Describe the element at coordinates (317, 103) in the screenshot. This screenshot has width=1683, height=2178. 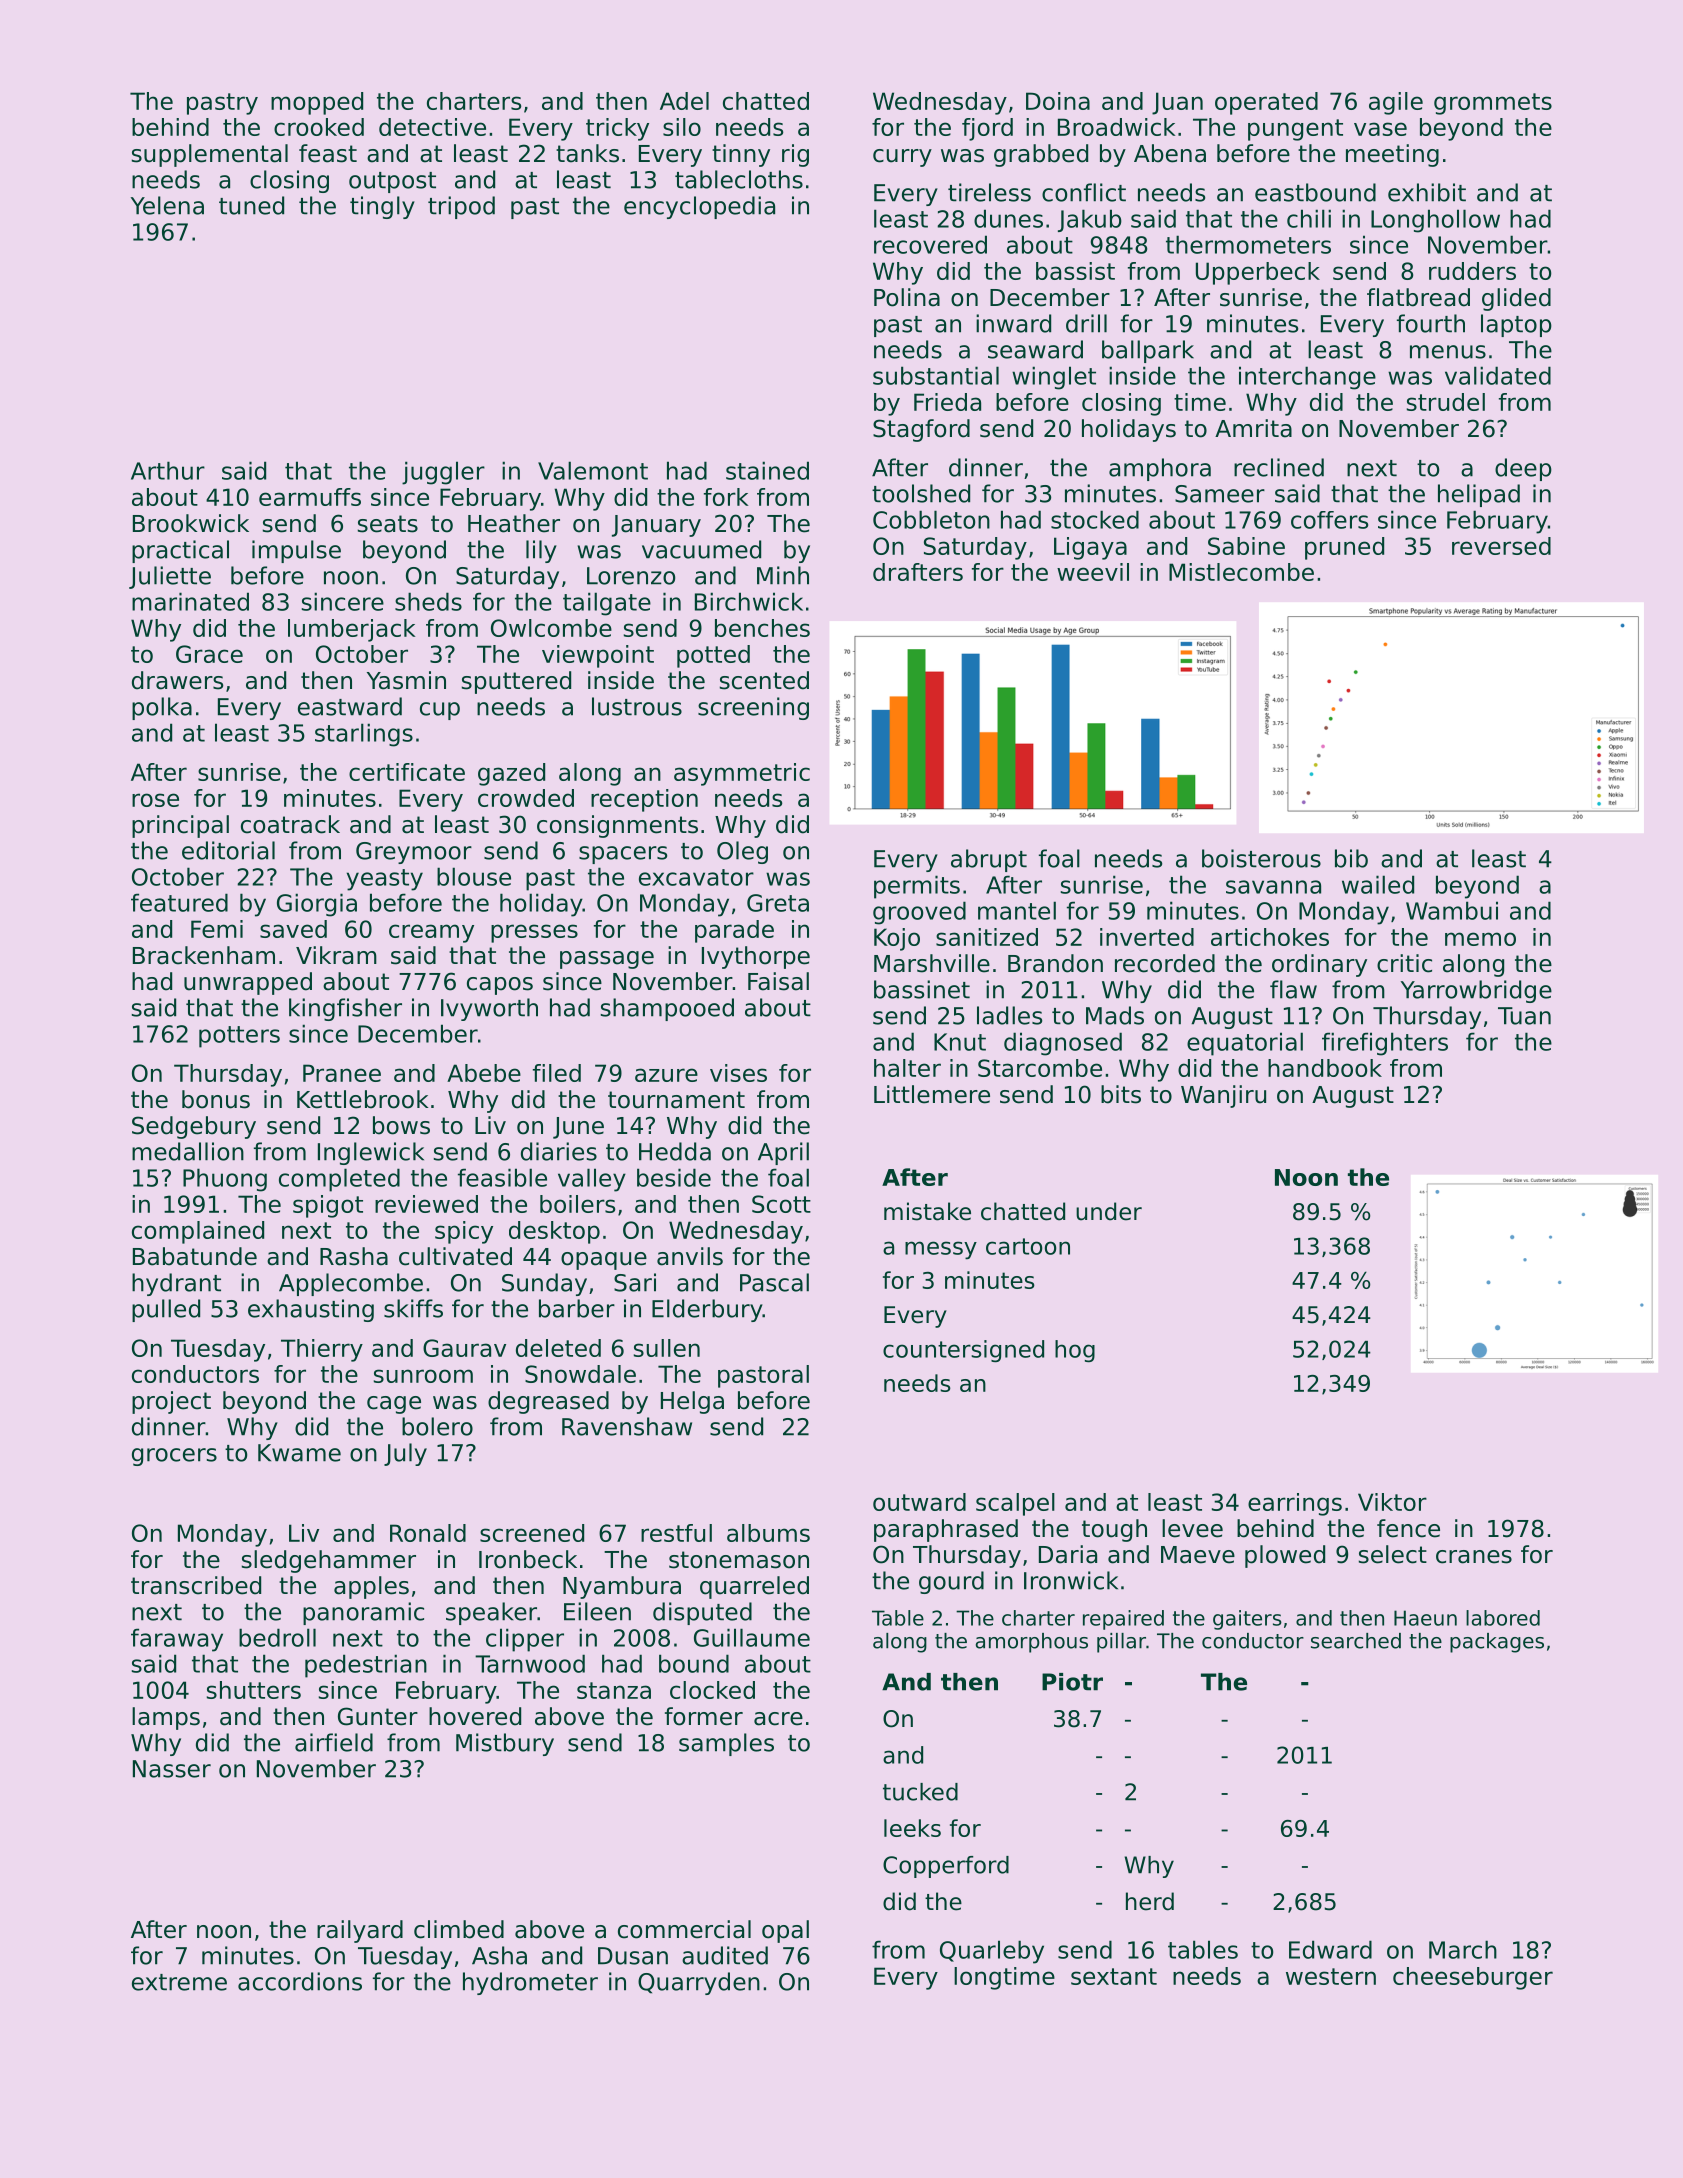
I see `mopped` at that location.
